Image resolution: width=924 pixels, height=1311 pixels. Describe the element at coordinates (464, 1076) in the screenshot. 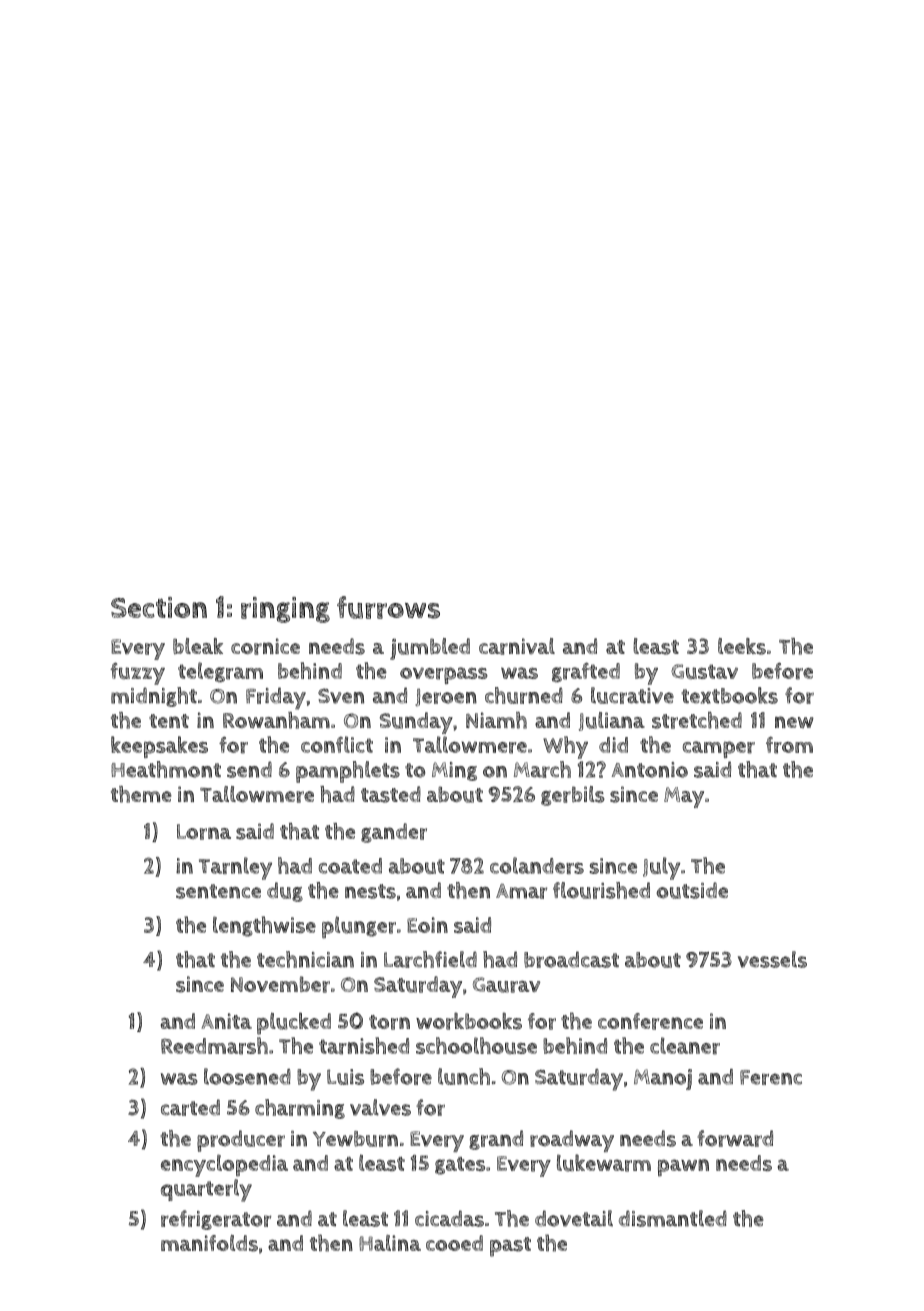

I see `lunch` at that location.
